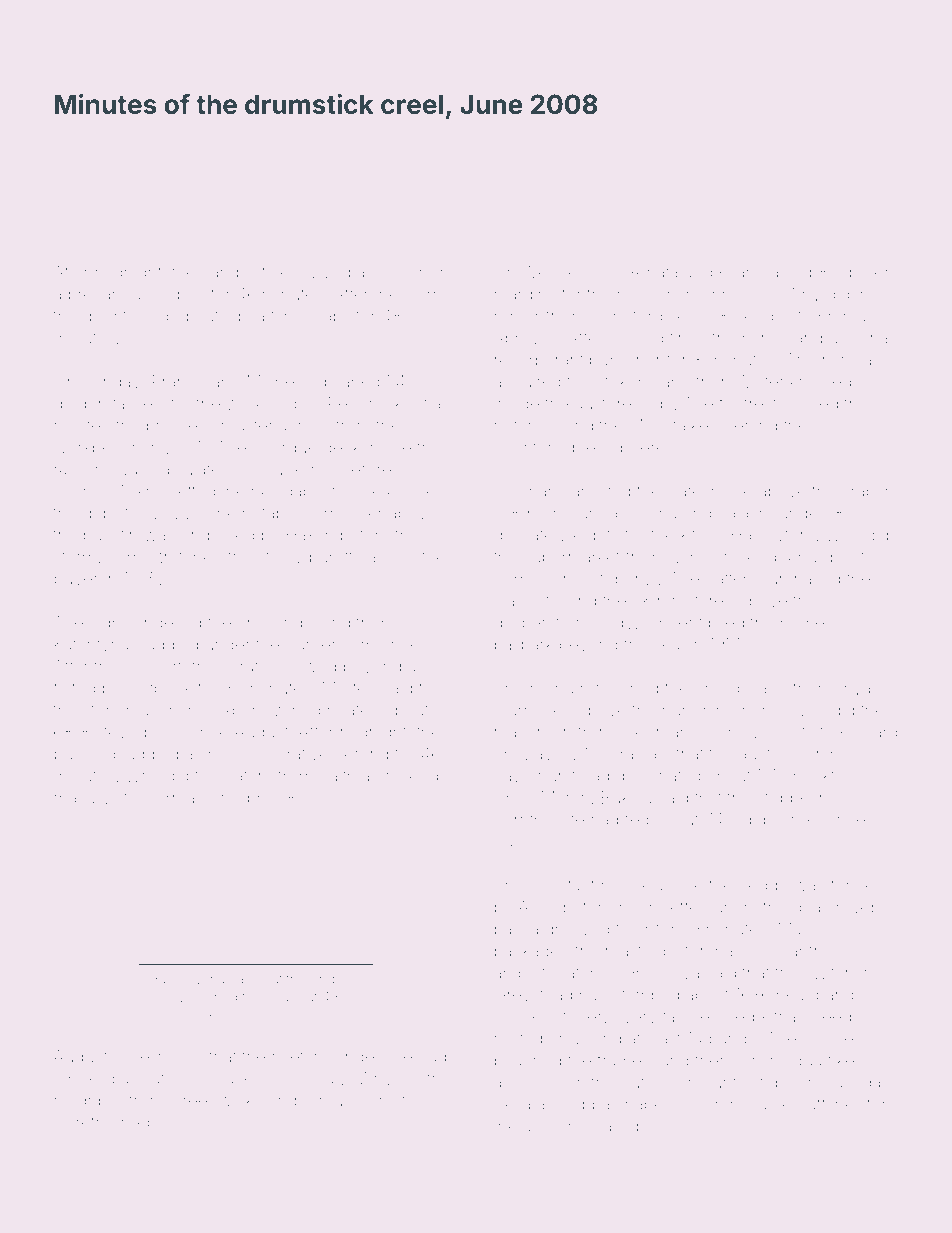 This page has height=1233, width=952. Describe the element at coordinates (568, 274) in the page. I see `Wednesday` at that location.
